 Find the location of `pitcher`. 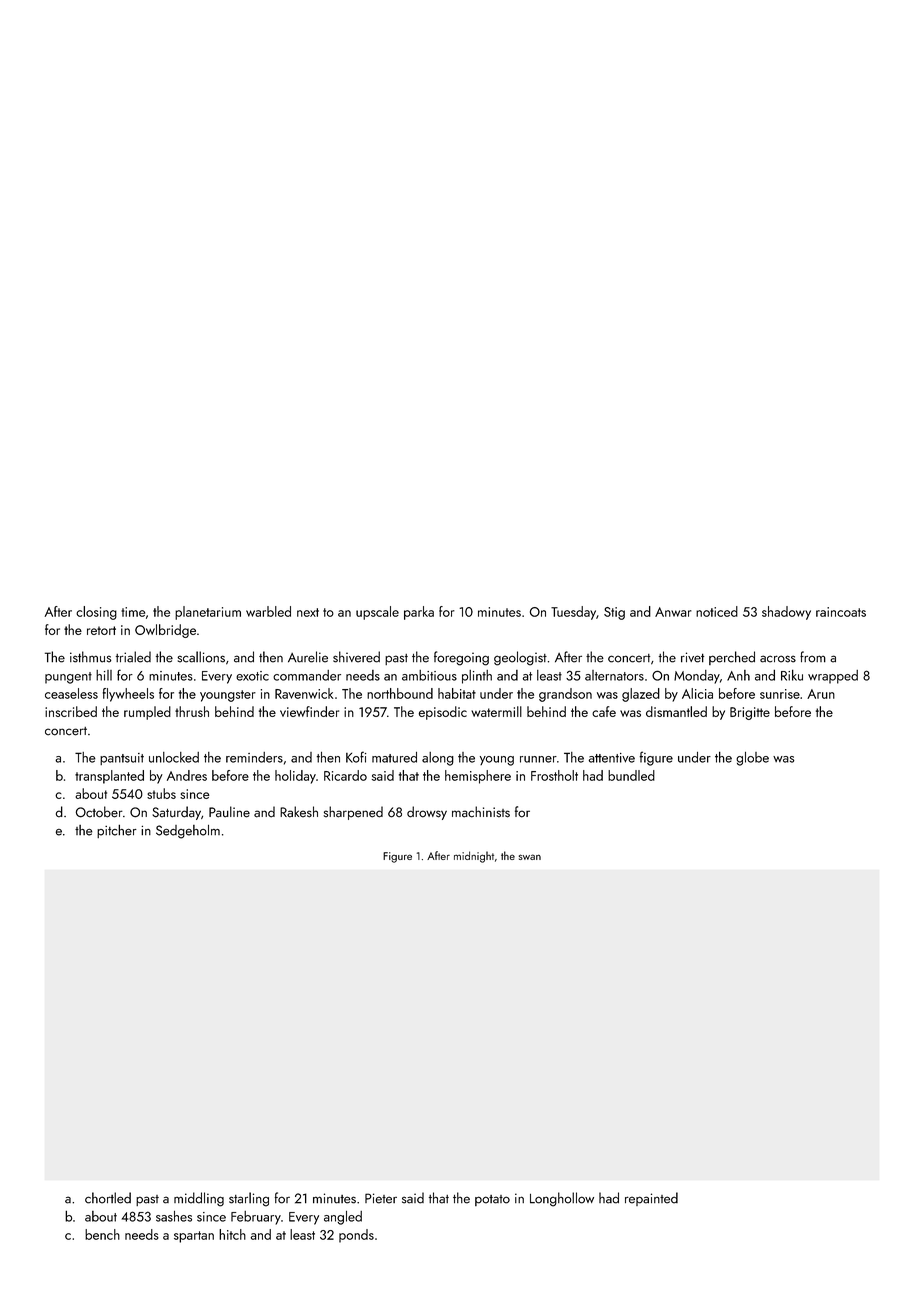

pitcher is located at coordinates (117, 831).
